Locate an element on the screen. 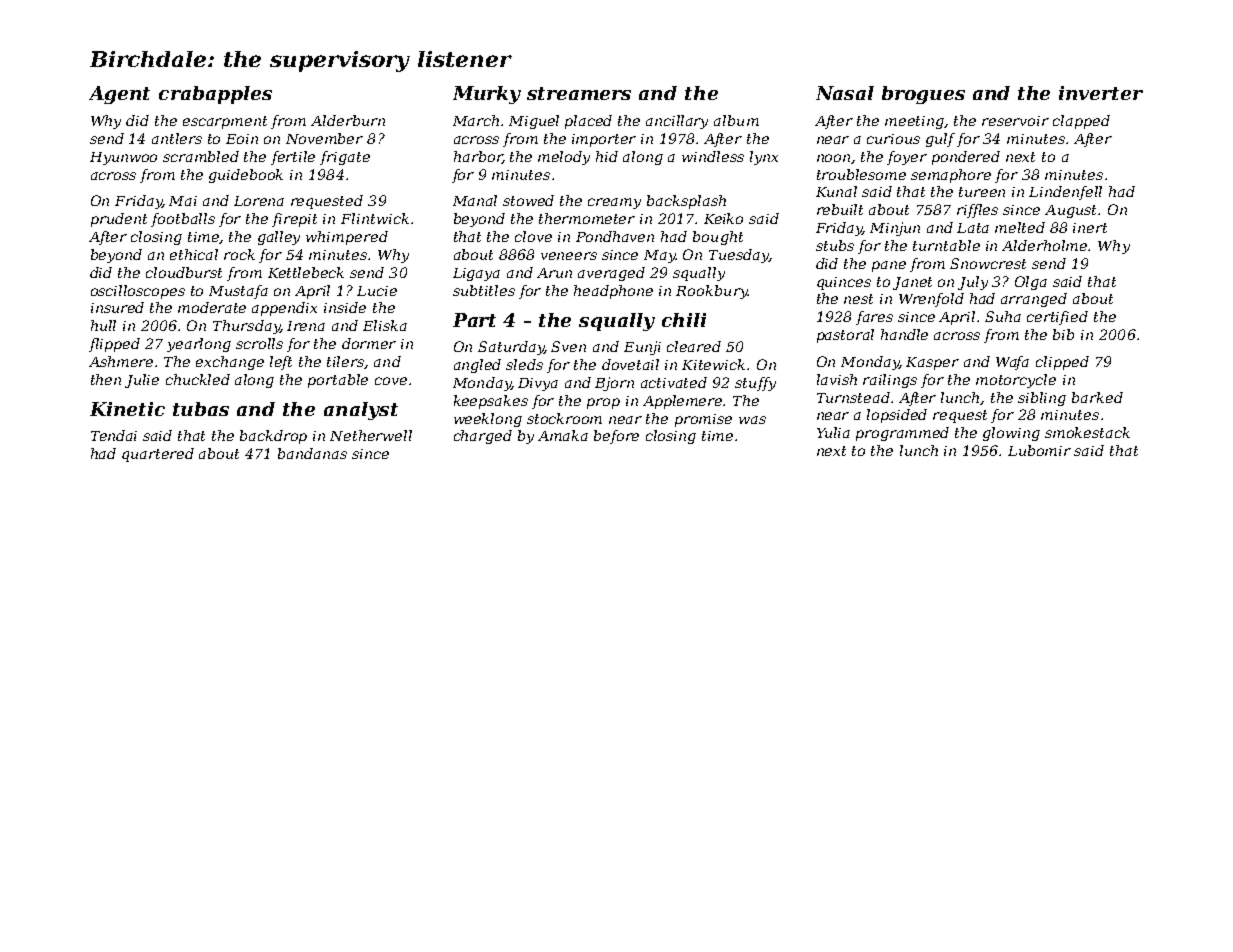  harbor is located at coordinates (478, 157).
